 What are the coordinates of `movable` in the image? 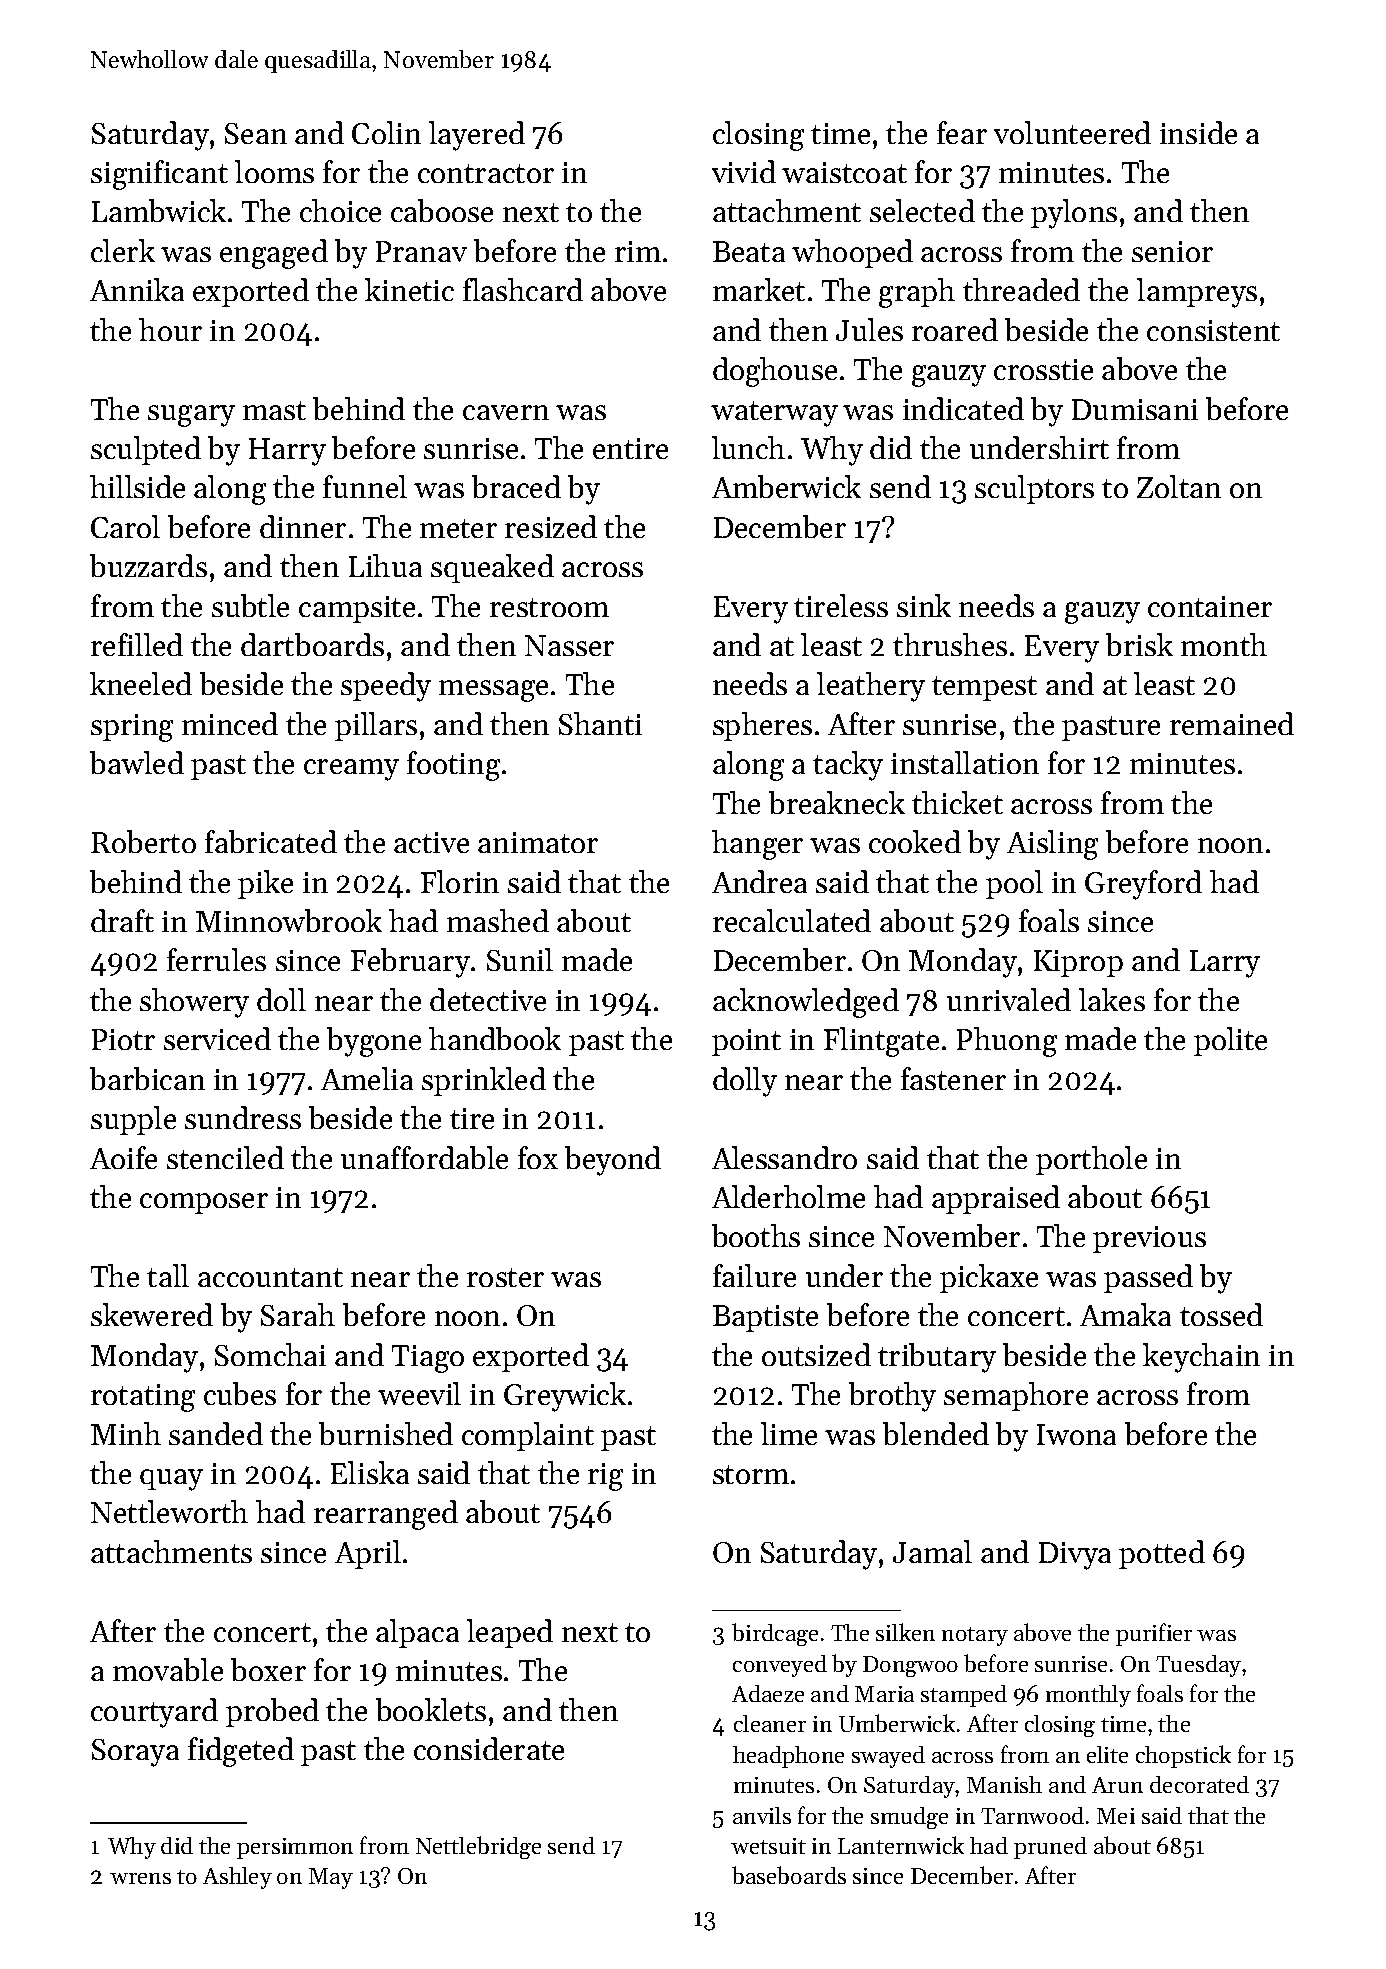 It's located at (168, 1669).
